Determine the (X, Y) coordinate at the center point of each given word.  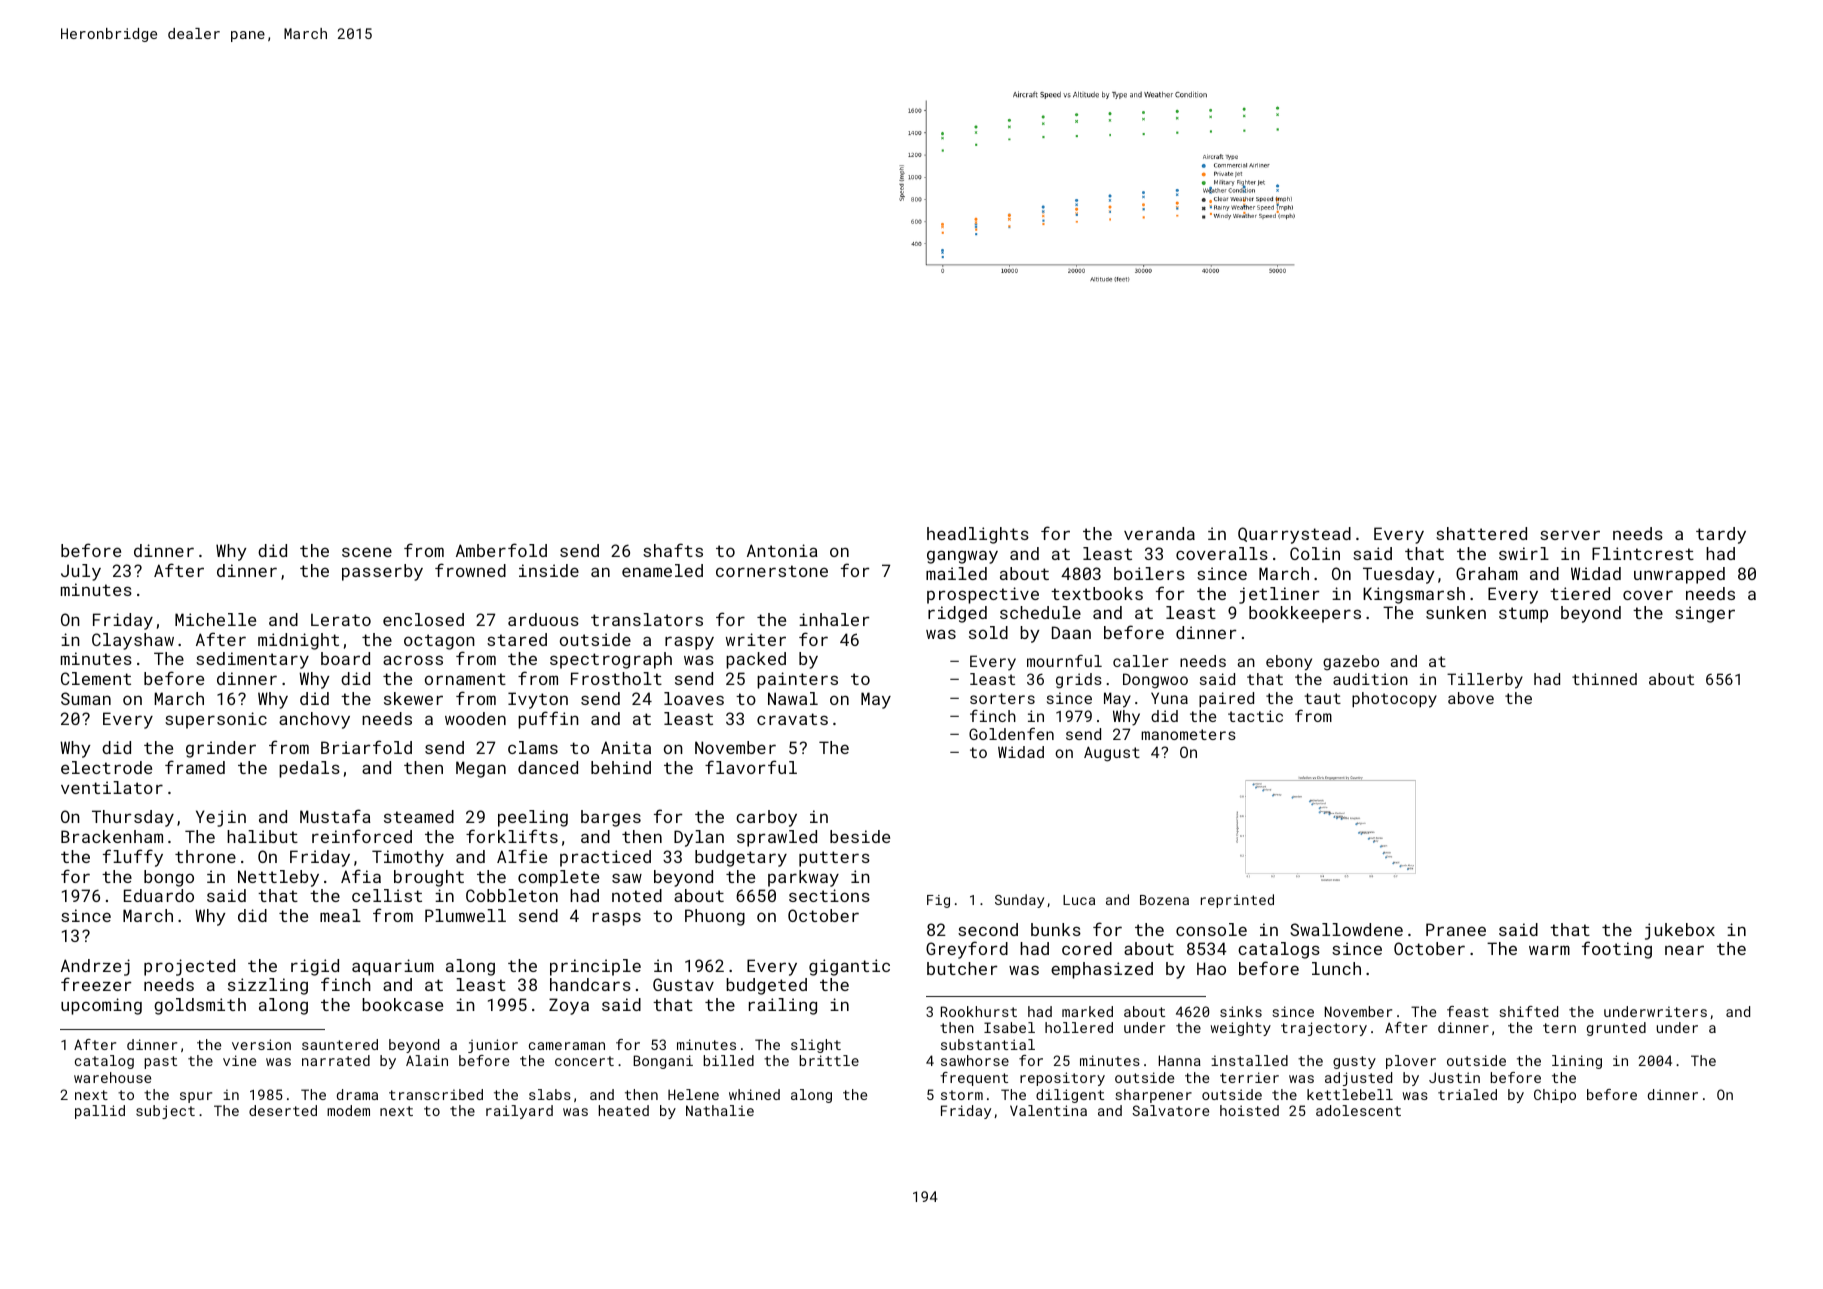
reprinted (1237, 901)
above (1471, 698)
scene (367, 552)
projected (189, 967)
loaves (694, 698)
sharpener (1153, 1096)
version (261, 1044)
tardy (1721, 535)
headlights (978, 535)
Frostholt (616, 678)
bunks (1056, 929)
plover (1411, 1062)
